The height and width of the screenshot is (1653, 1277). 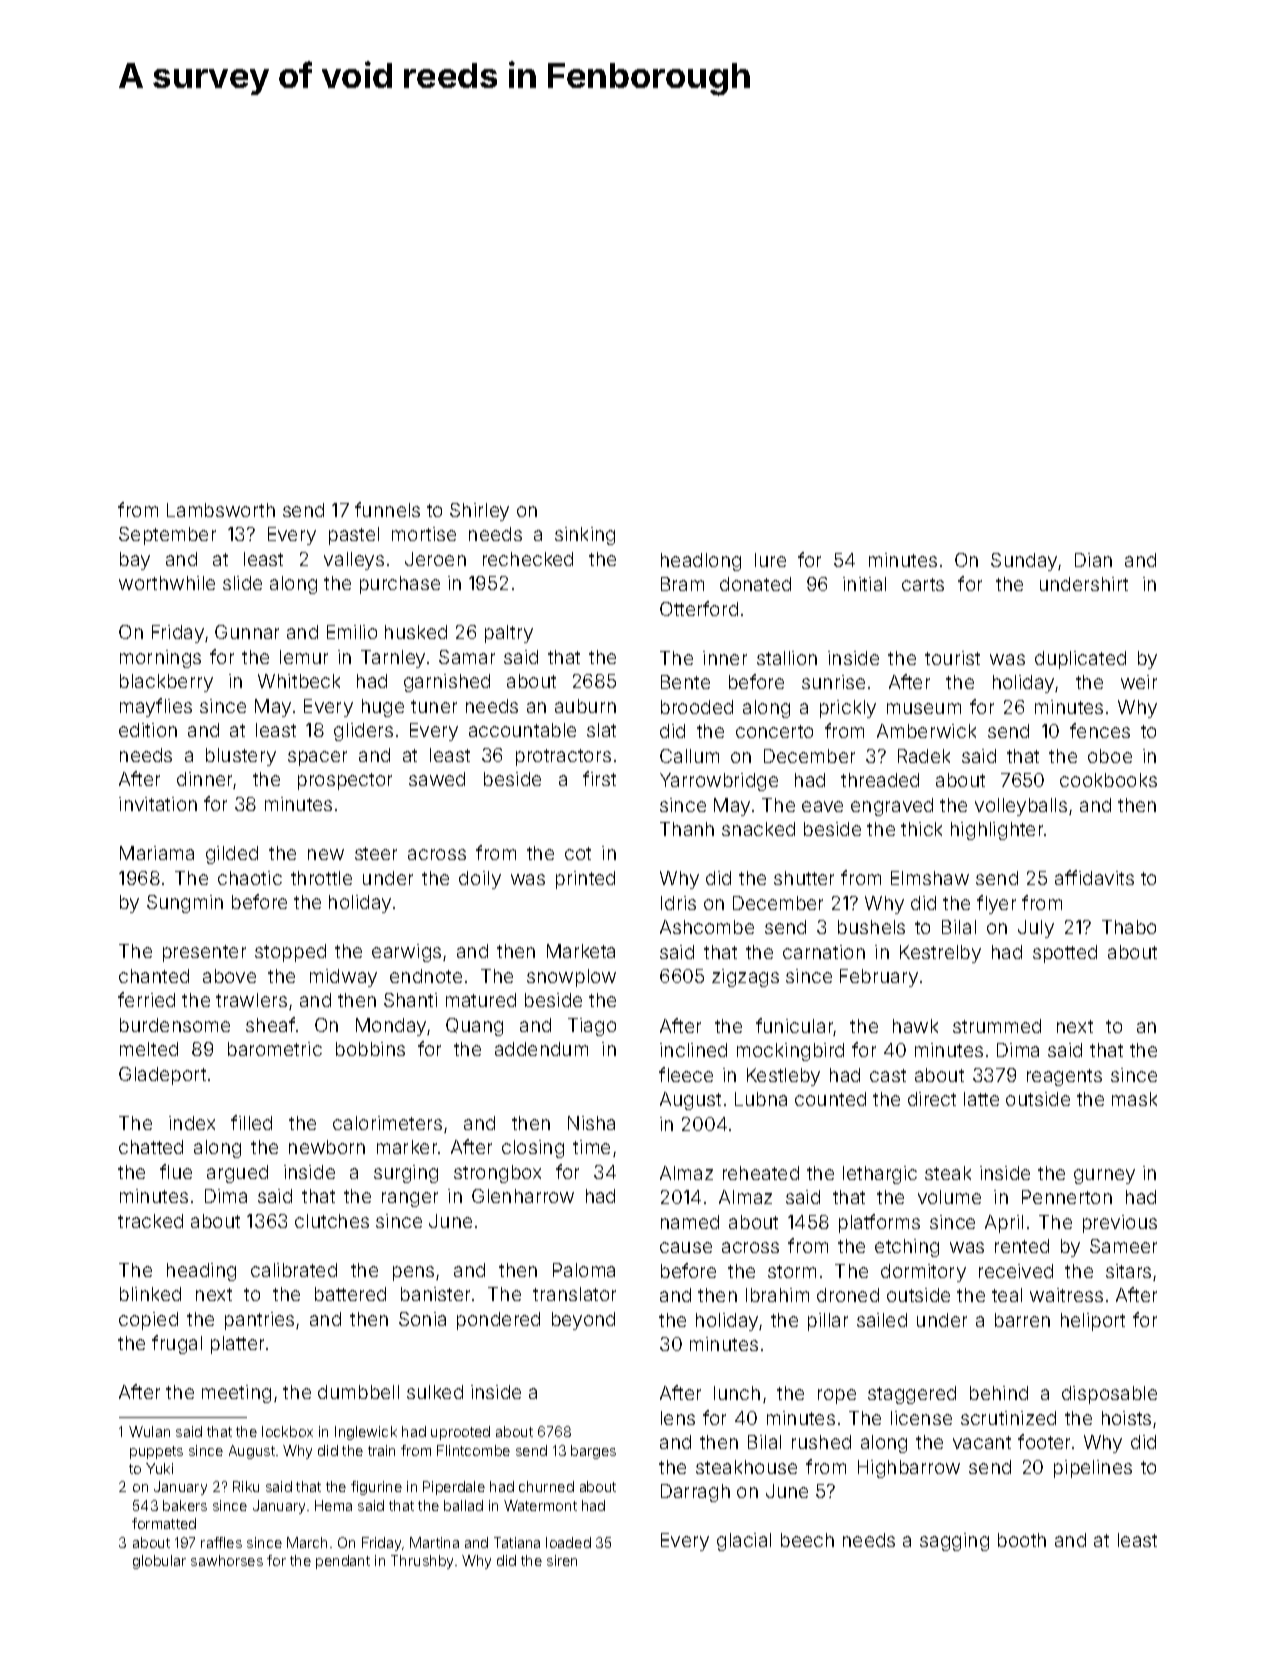 I want to click on duplicated, so click(x=1080, y=660).
